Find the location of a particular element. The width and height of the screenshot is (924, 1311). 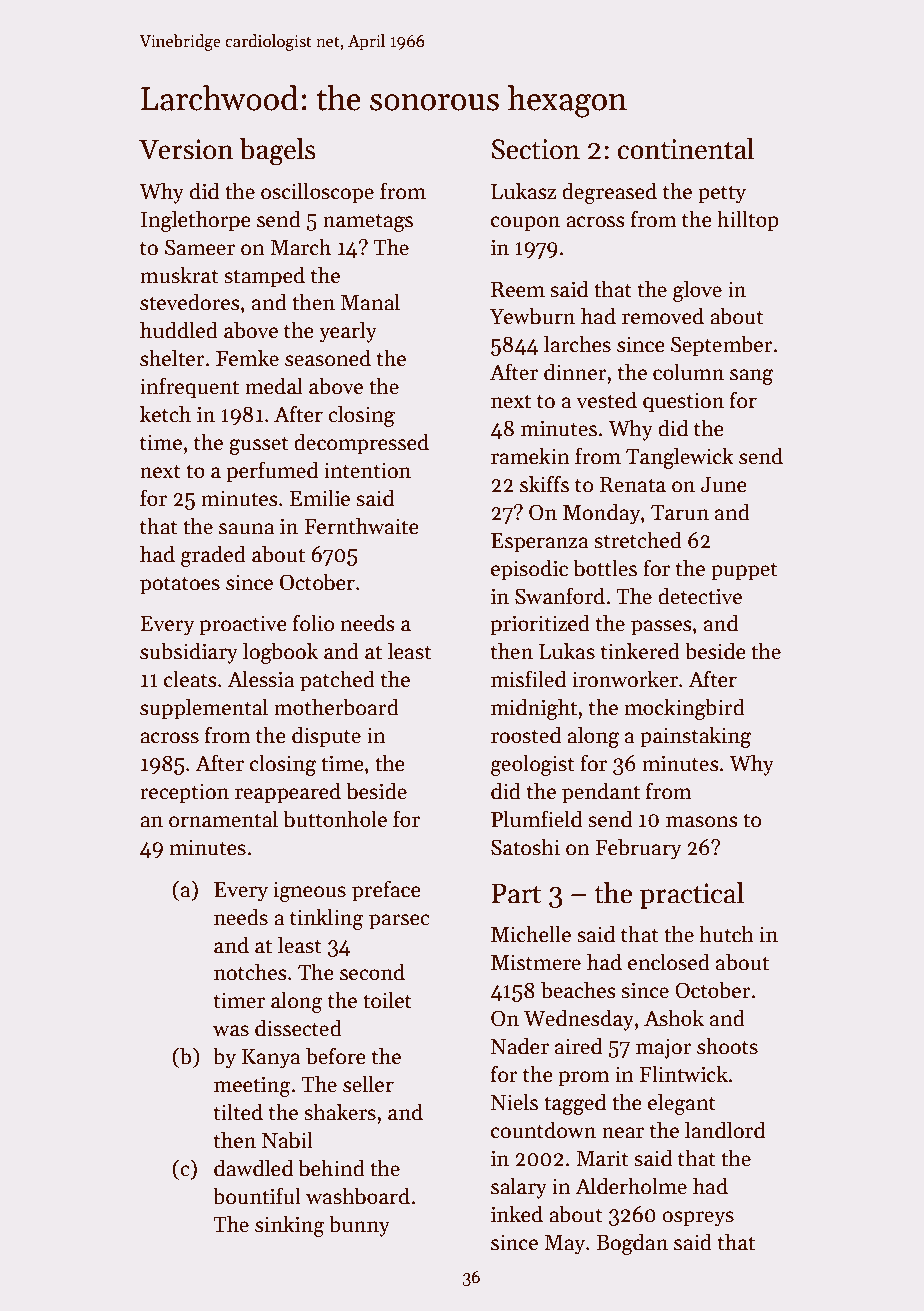

sinking is located at coordinates (290, 1226).
